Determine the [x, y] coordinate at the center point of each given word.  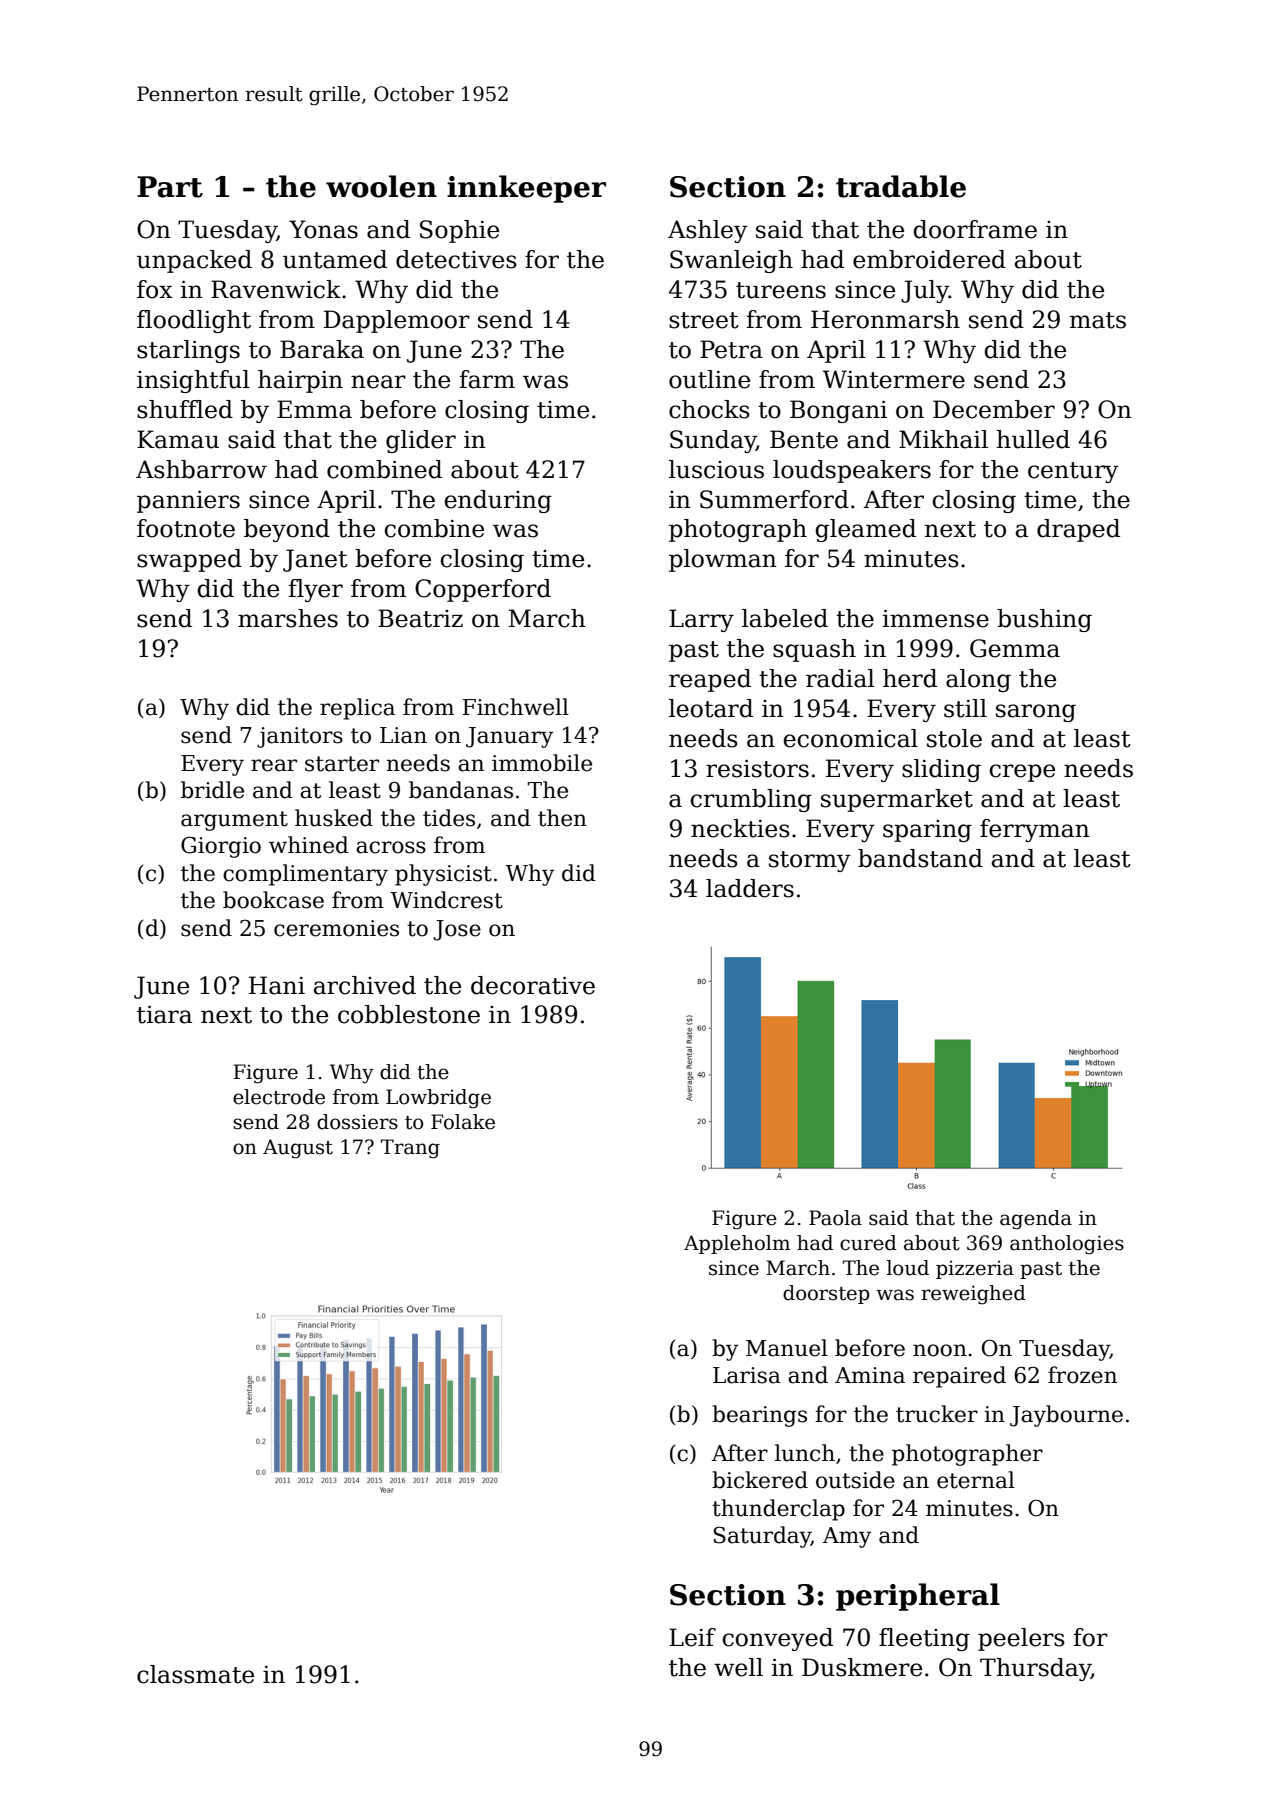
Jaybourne [1066, 1416]
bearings [759, 1416]
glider [421, 441]
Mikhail [943, 439]
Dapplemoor [397, 321]
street [704, 320]
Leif [692, 1637]
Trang [410, 1149]
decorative [533, 985]
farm [487, 379]
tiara [164, 1014]
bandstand [920, 858]
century [1073, 472]
